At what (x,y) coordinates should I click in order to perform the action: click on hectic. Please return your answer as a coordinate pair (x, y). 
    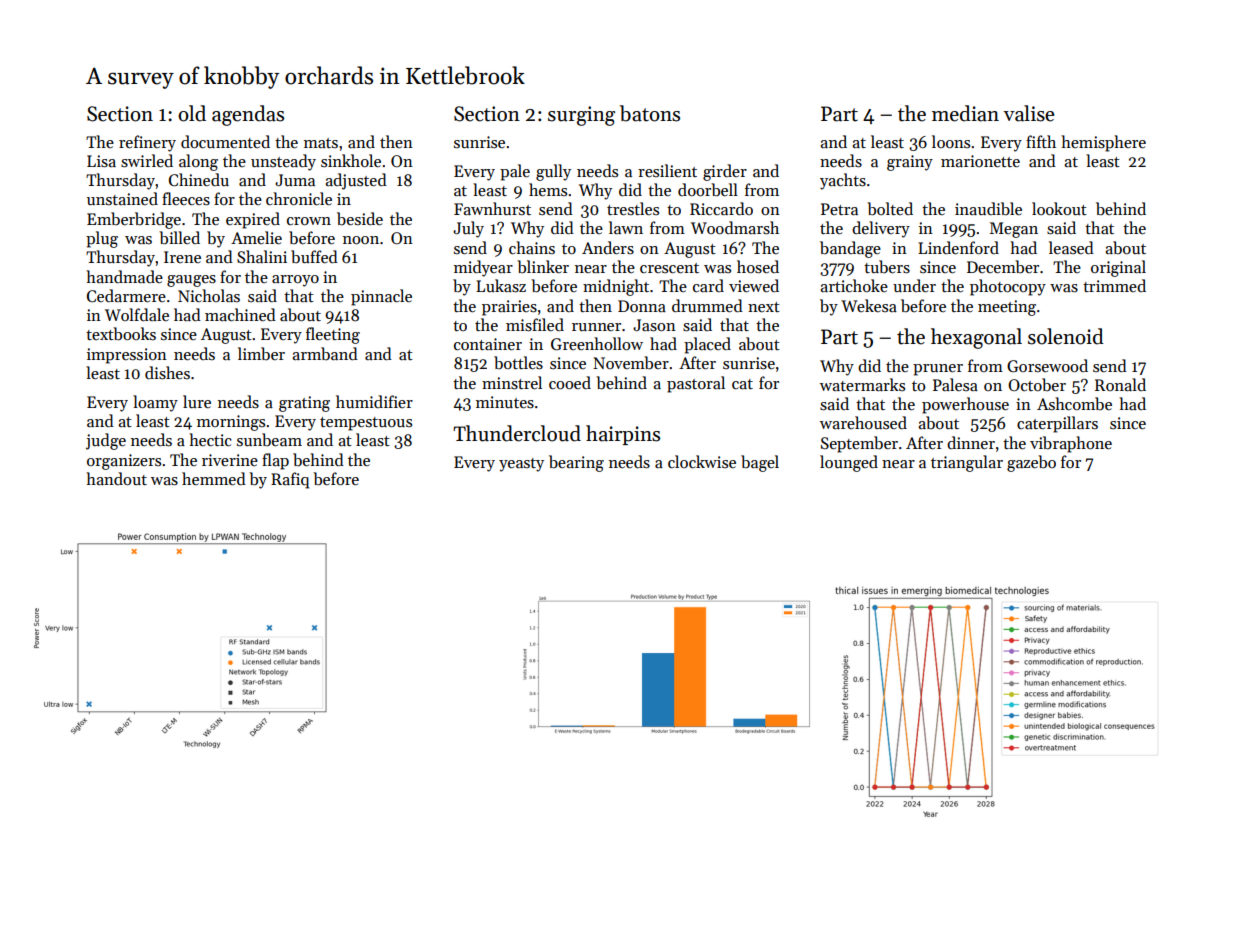
    Looking at the image, I should click on (210, 439).
